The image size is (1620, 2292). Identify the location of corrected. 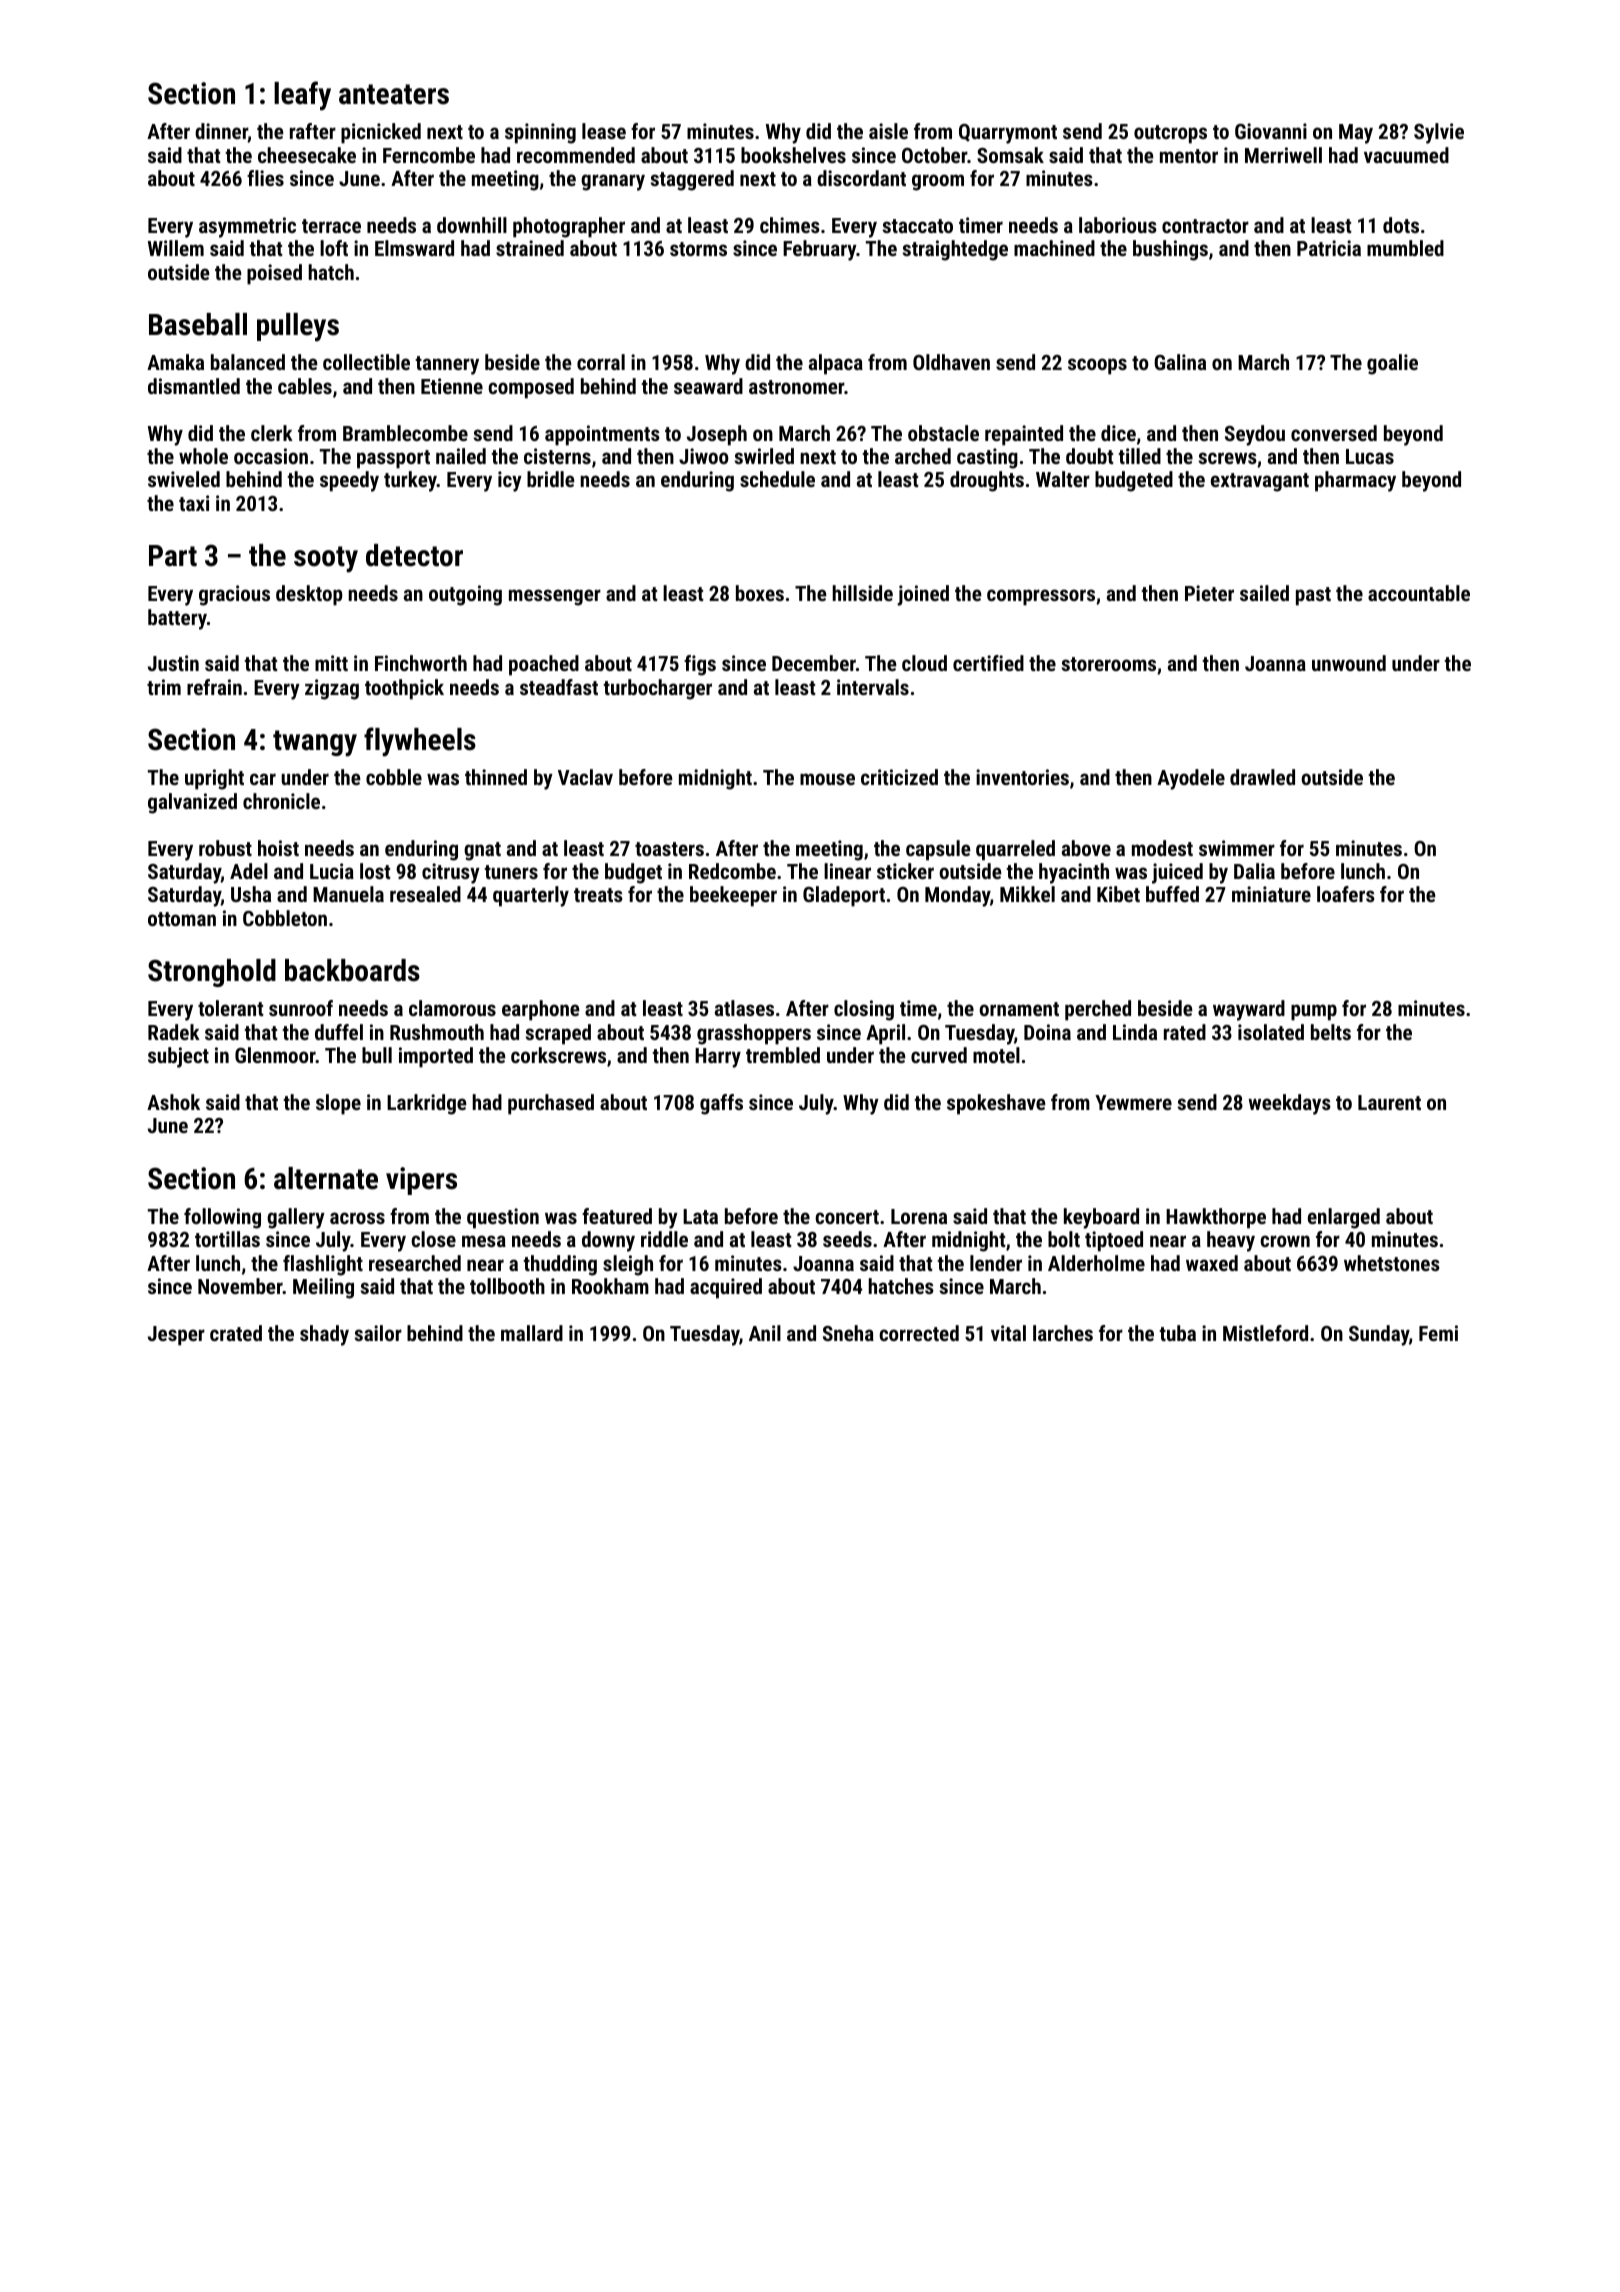
(919, 1333).
